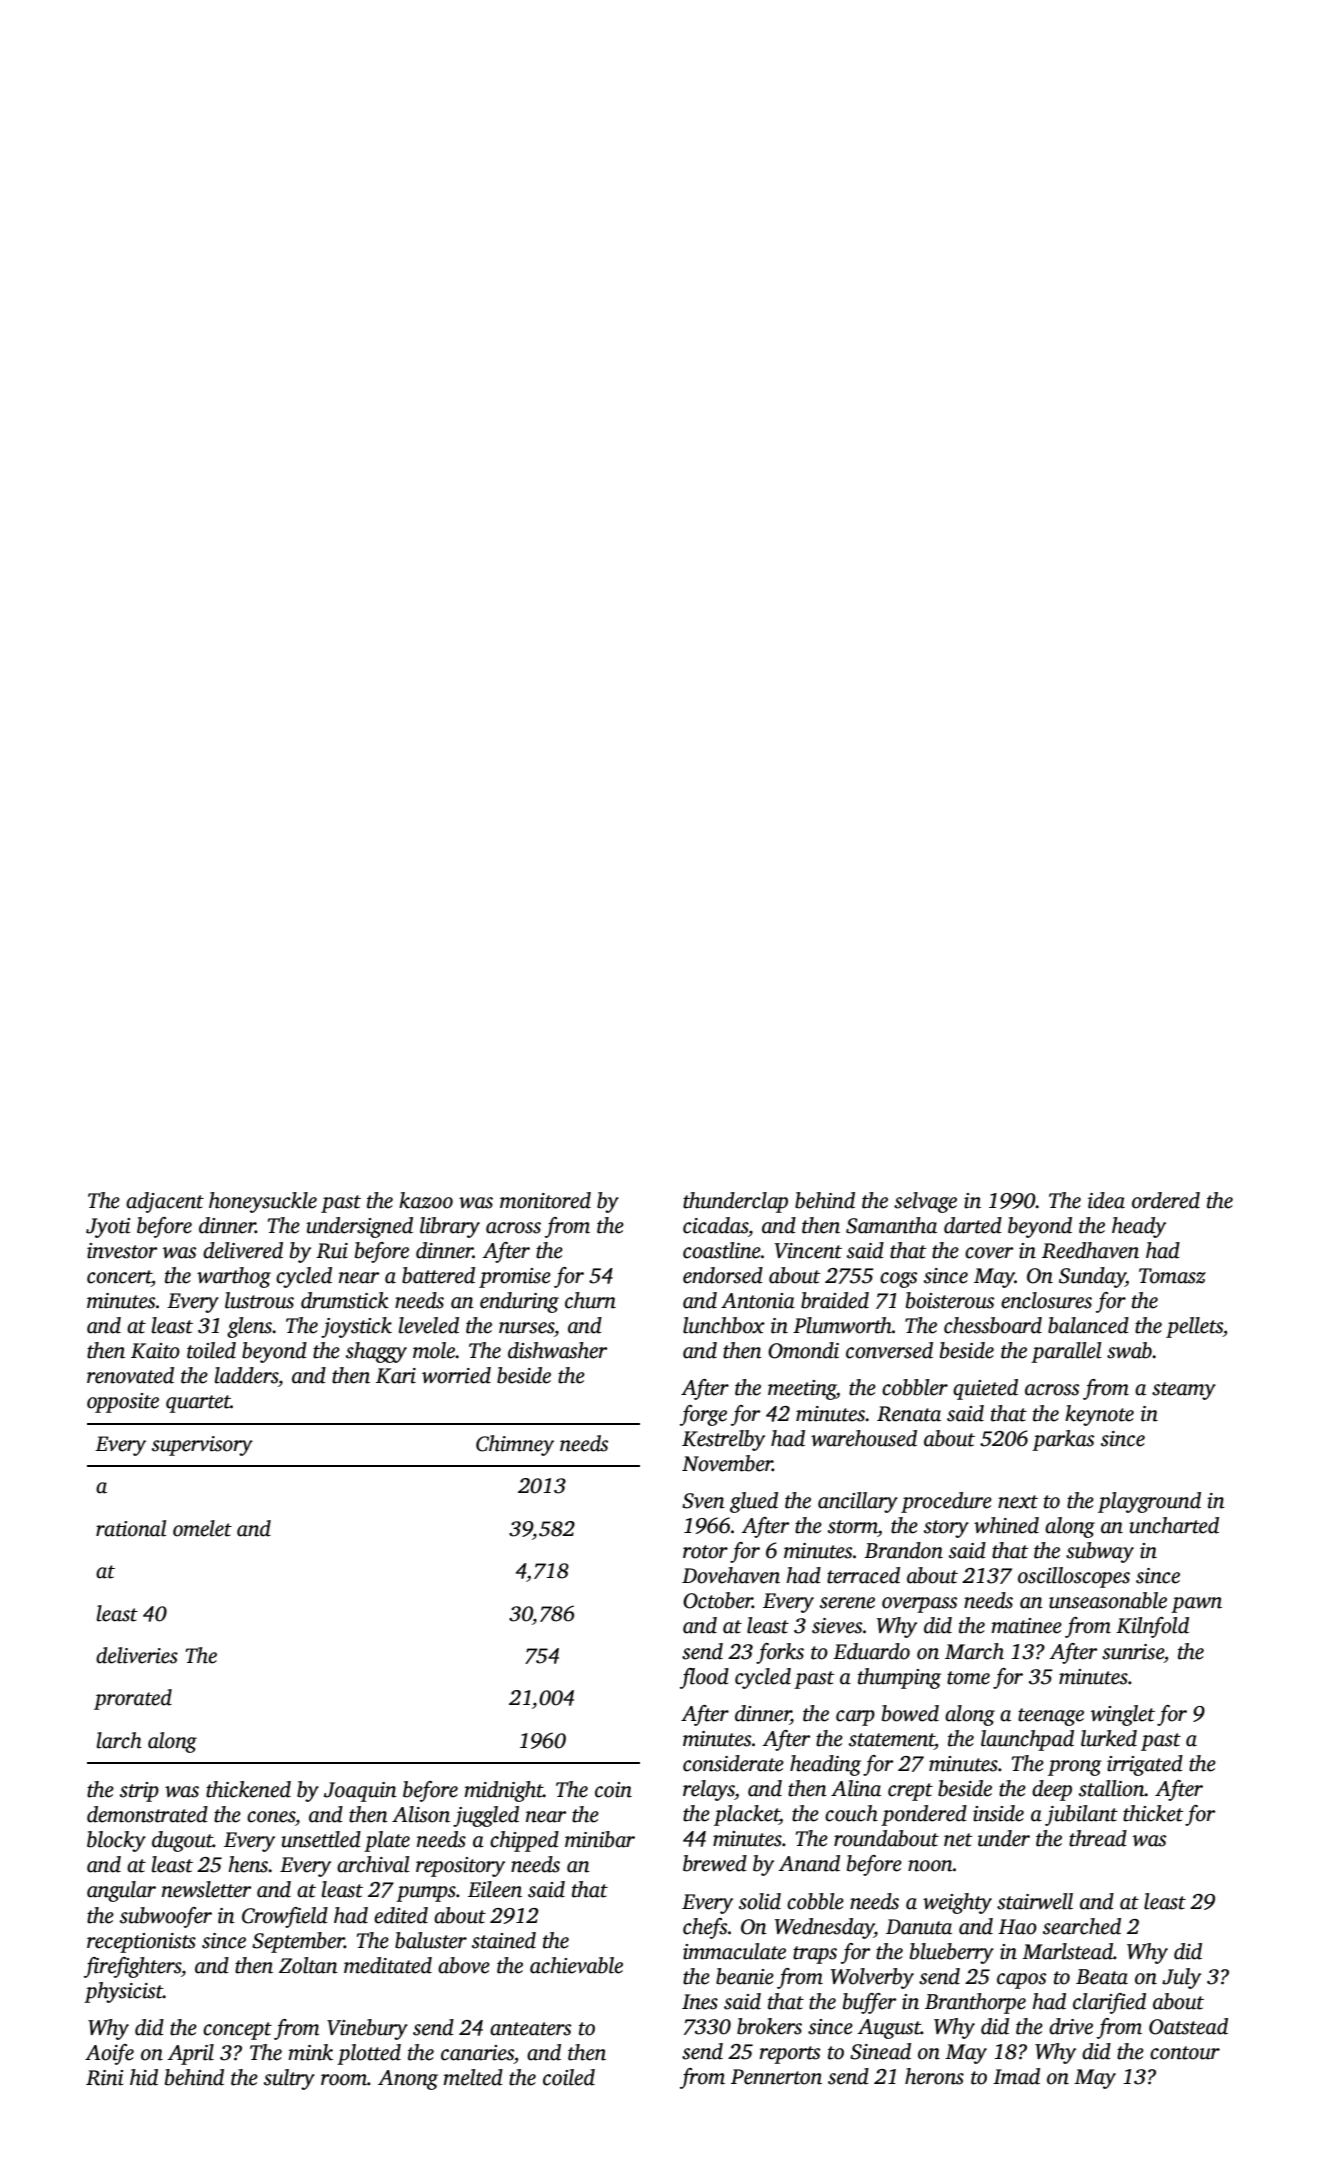  What do you see at coordinates (495, 1889) in the image?
I see `Eileen` at bounding box center [495, 1889].
